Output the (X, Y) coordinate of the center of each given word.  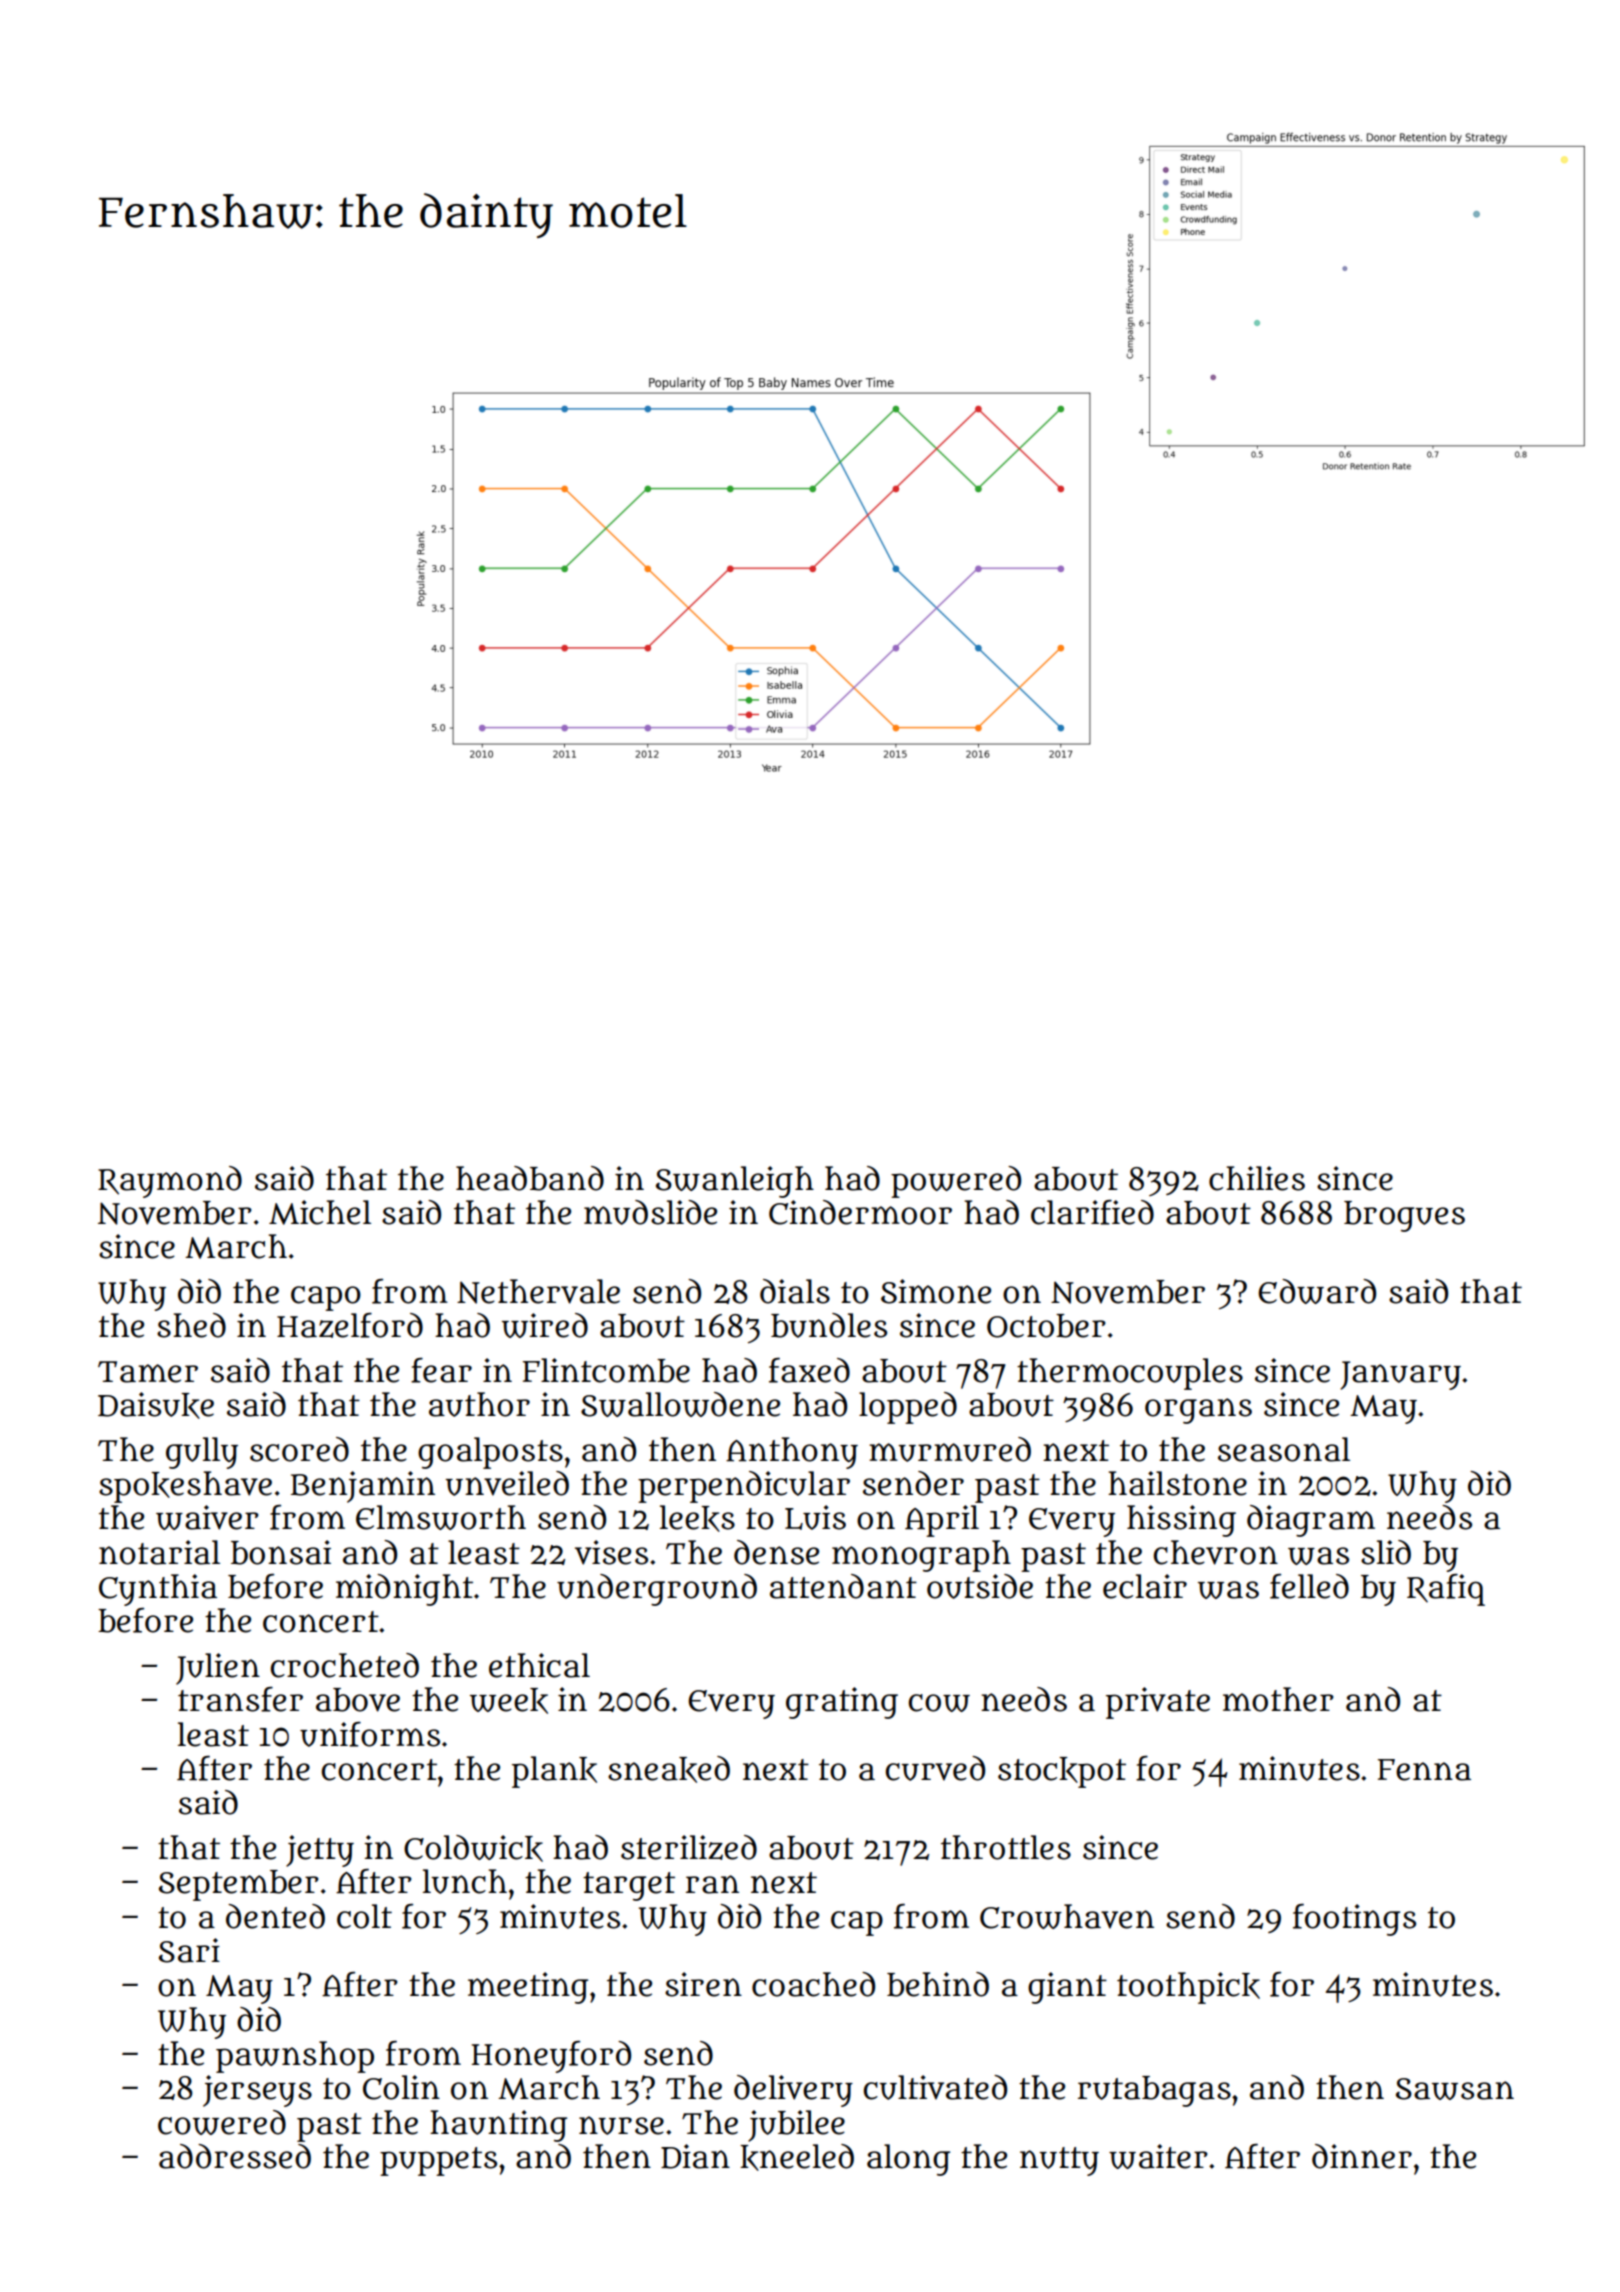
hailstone (1177, 1483)
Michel (320, 1212)
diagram (1311, 1521)
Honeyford (551, 2057)
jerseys (257, 2091)
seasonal (1284, 1449)
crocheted (344, 1665)
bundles (829, 1325)
